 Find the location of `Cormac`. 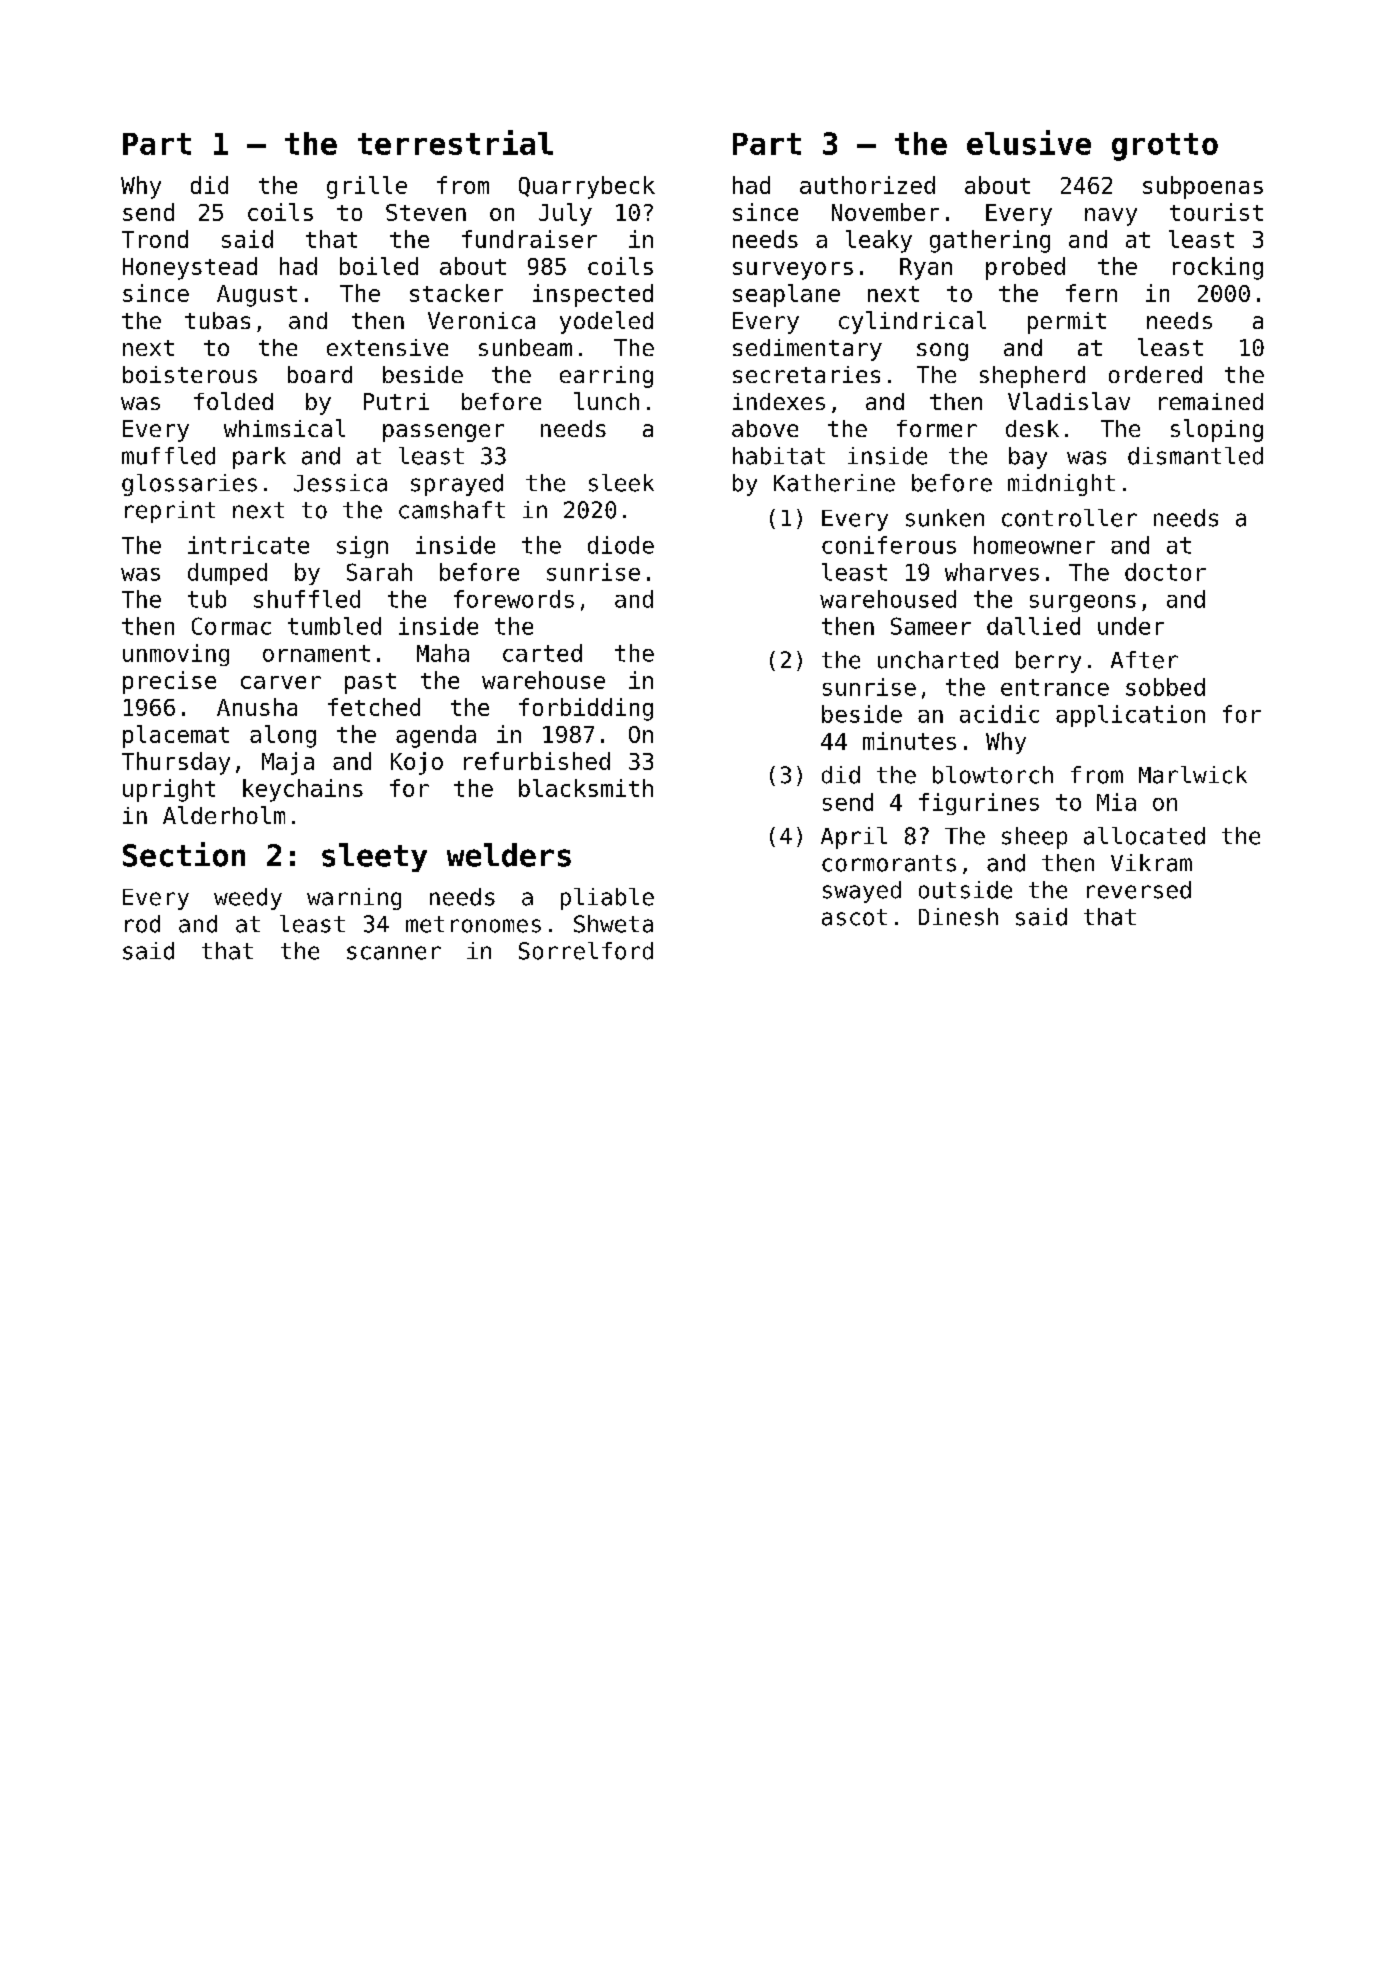

Cormac is located at coordinates (231, 626).
